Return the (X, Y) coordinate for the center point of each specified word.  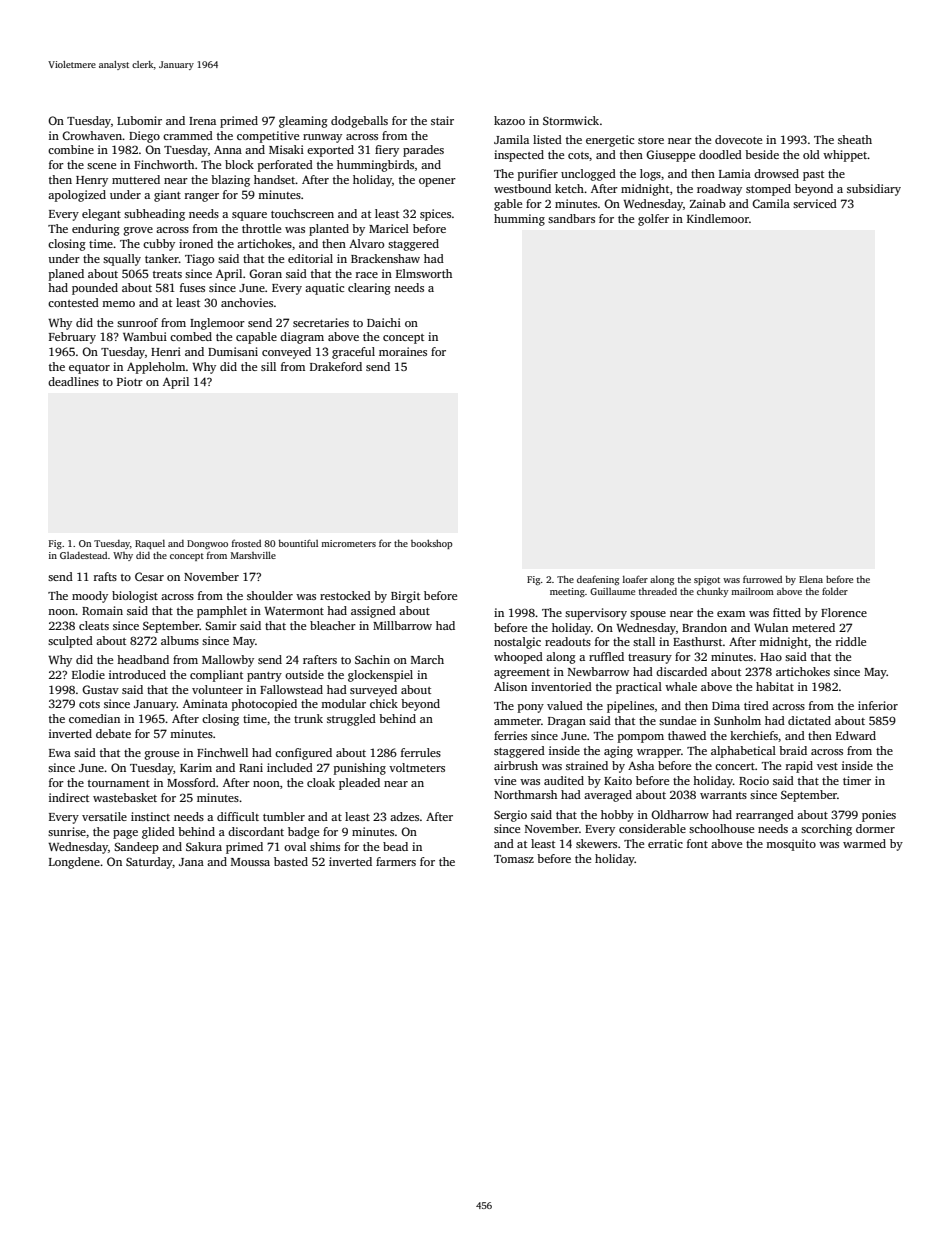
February (72, 338)
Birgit (405, 597)
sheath (855, 139)
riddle (851, 641)
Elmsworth (424, 273)
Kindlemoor (718, 218)
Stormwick (571, 120)
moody (90, 597)
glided (158, 833)
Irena (202, 121)
